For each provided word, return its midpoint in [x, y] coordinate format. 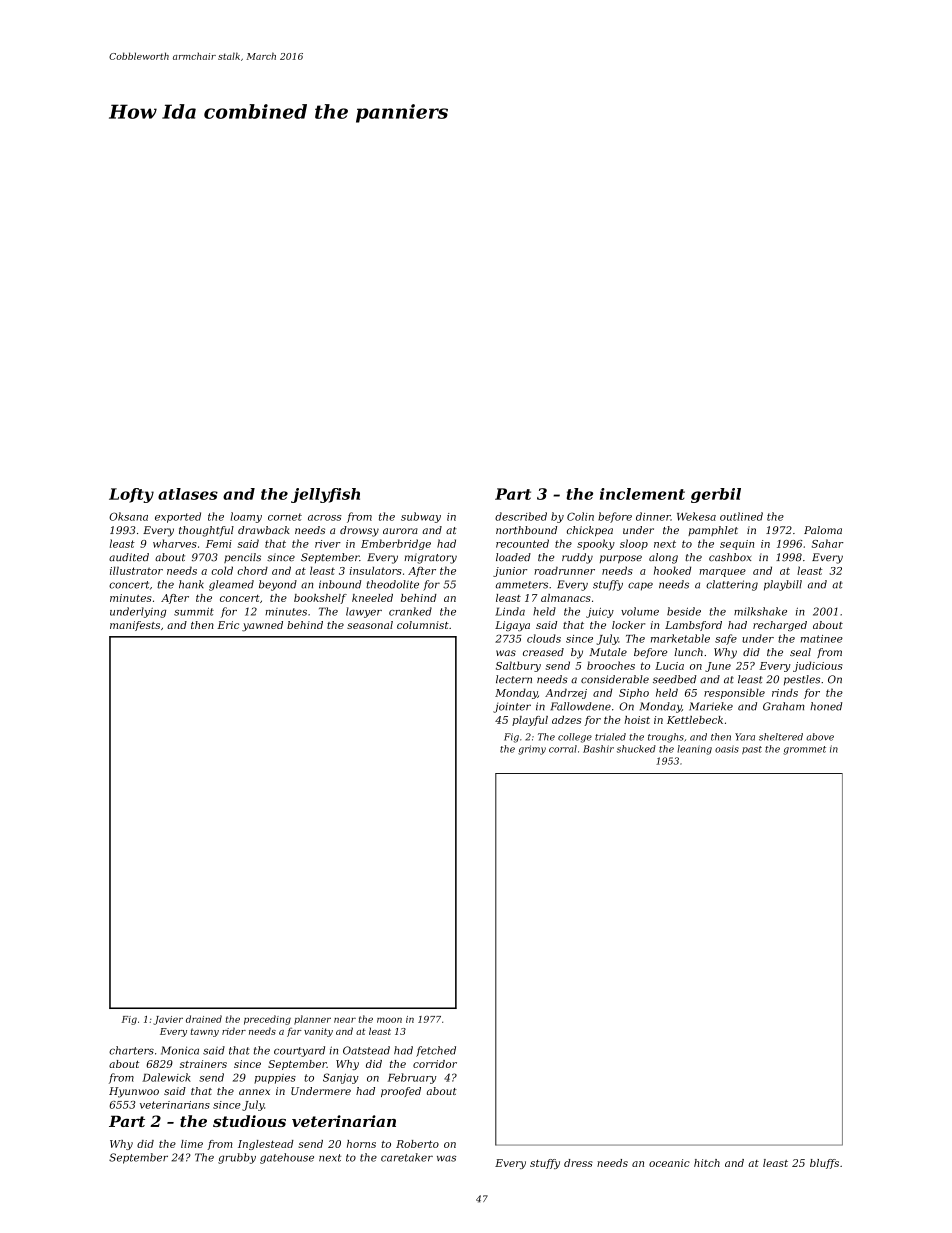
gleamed [231, 585]
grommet [804, 750]
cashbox [730, 557]
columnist [423, 625]
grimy [532, 750]
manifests [135, 626]
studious [249, 1121]
